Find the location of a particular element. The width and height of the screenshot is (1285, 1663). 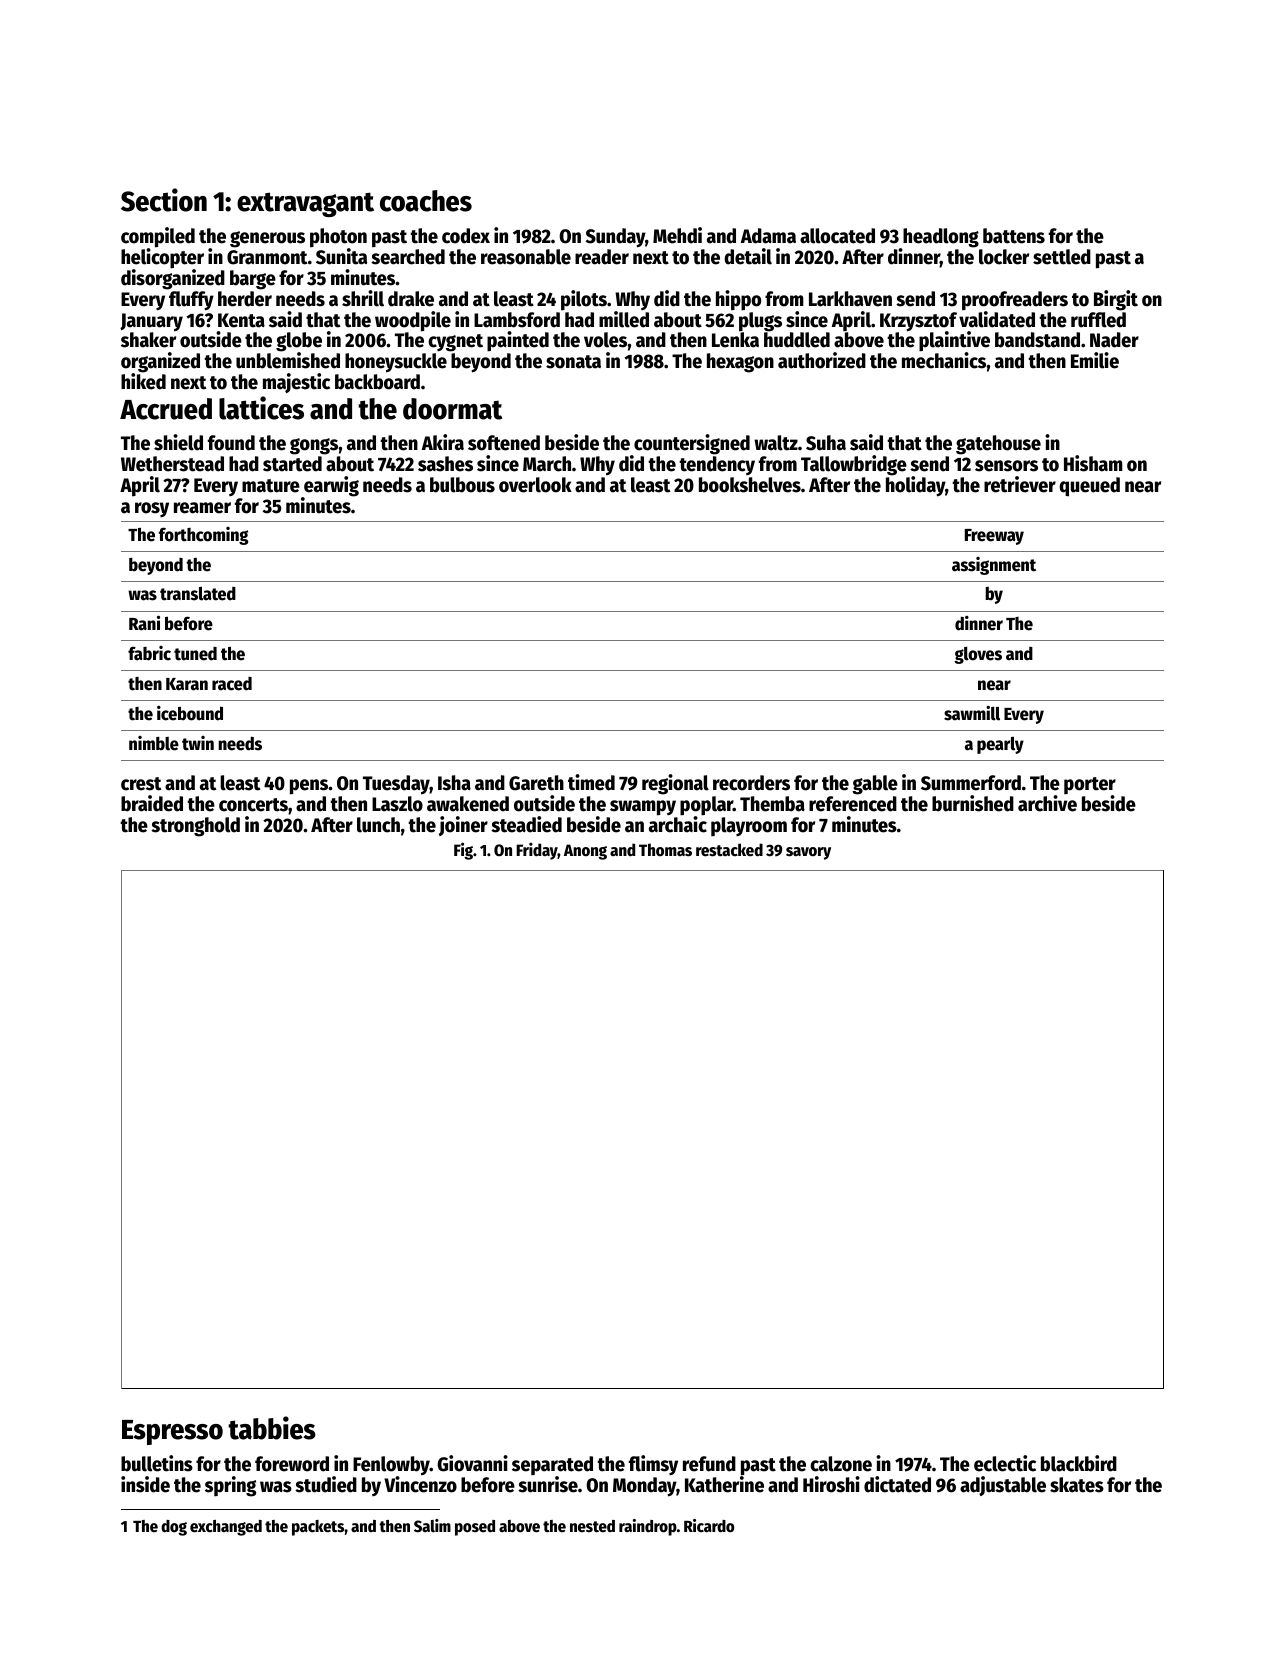

mechanics is located at coordinates (944, 361).
